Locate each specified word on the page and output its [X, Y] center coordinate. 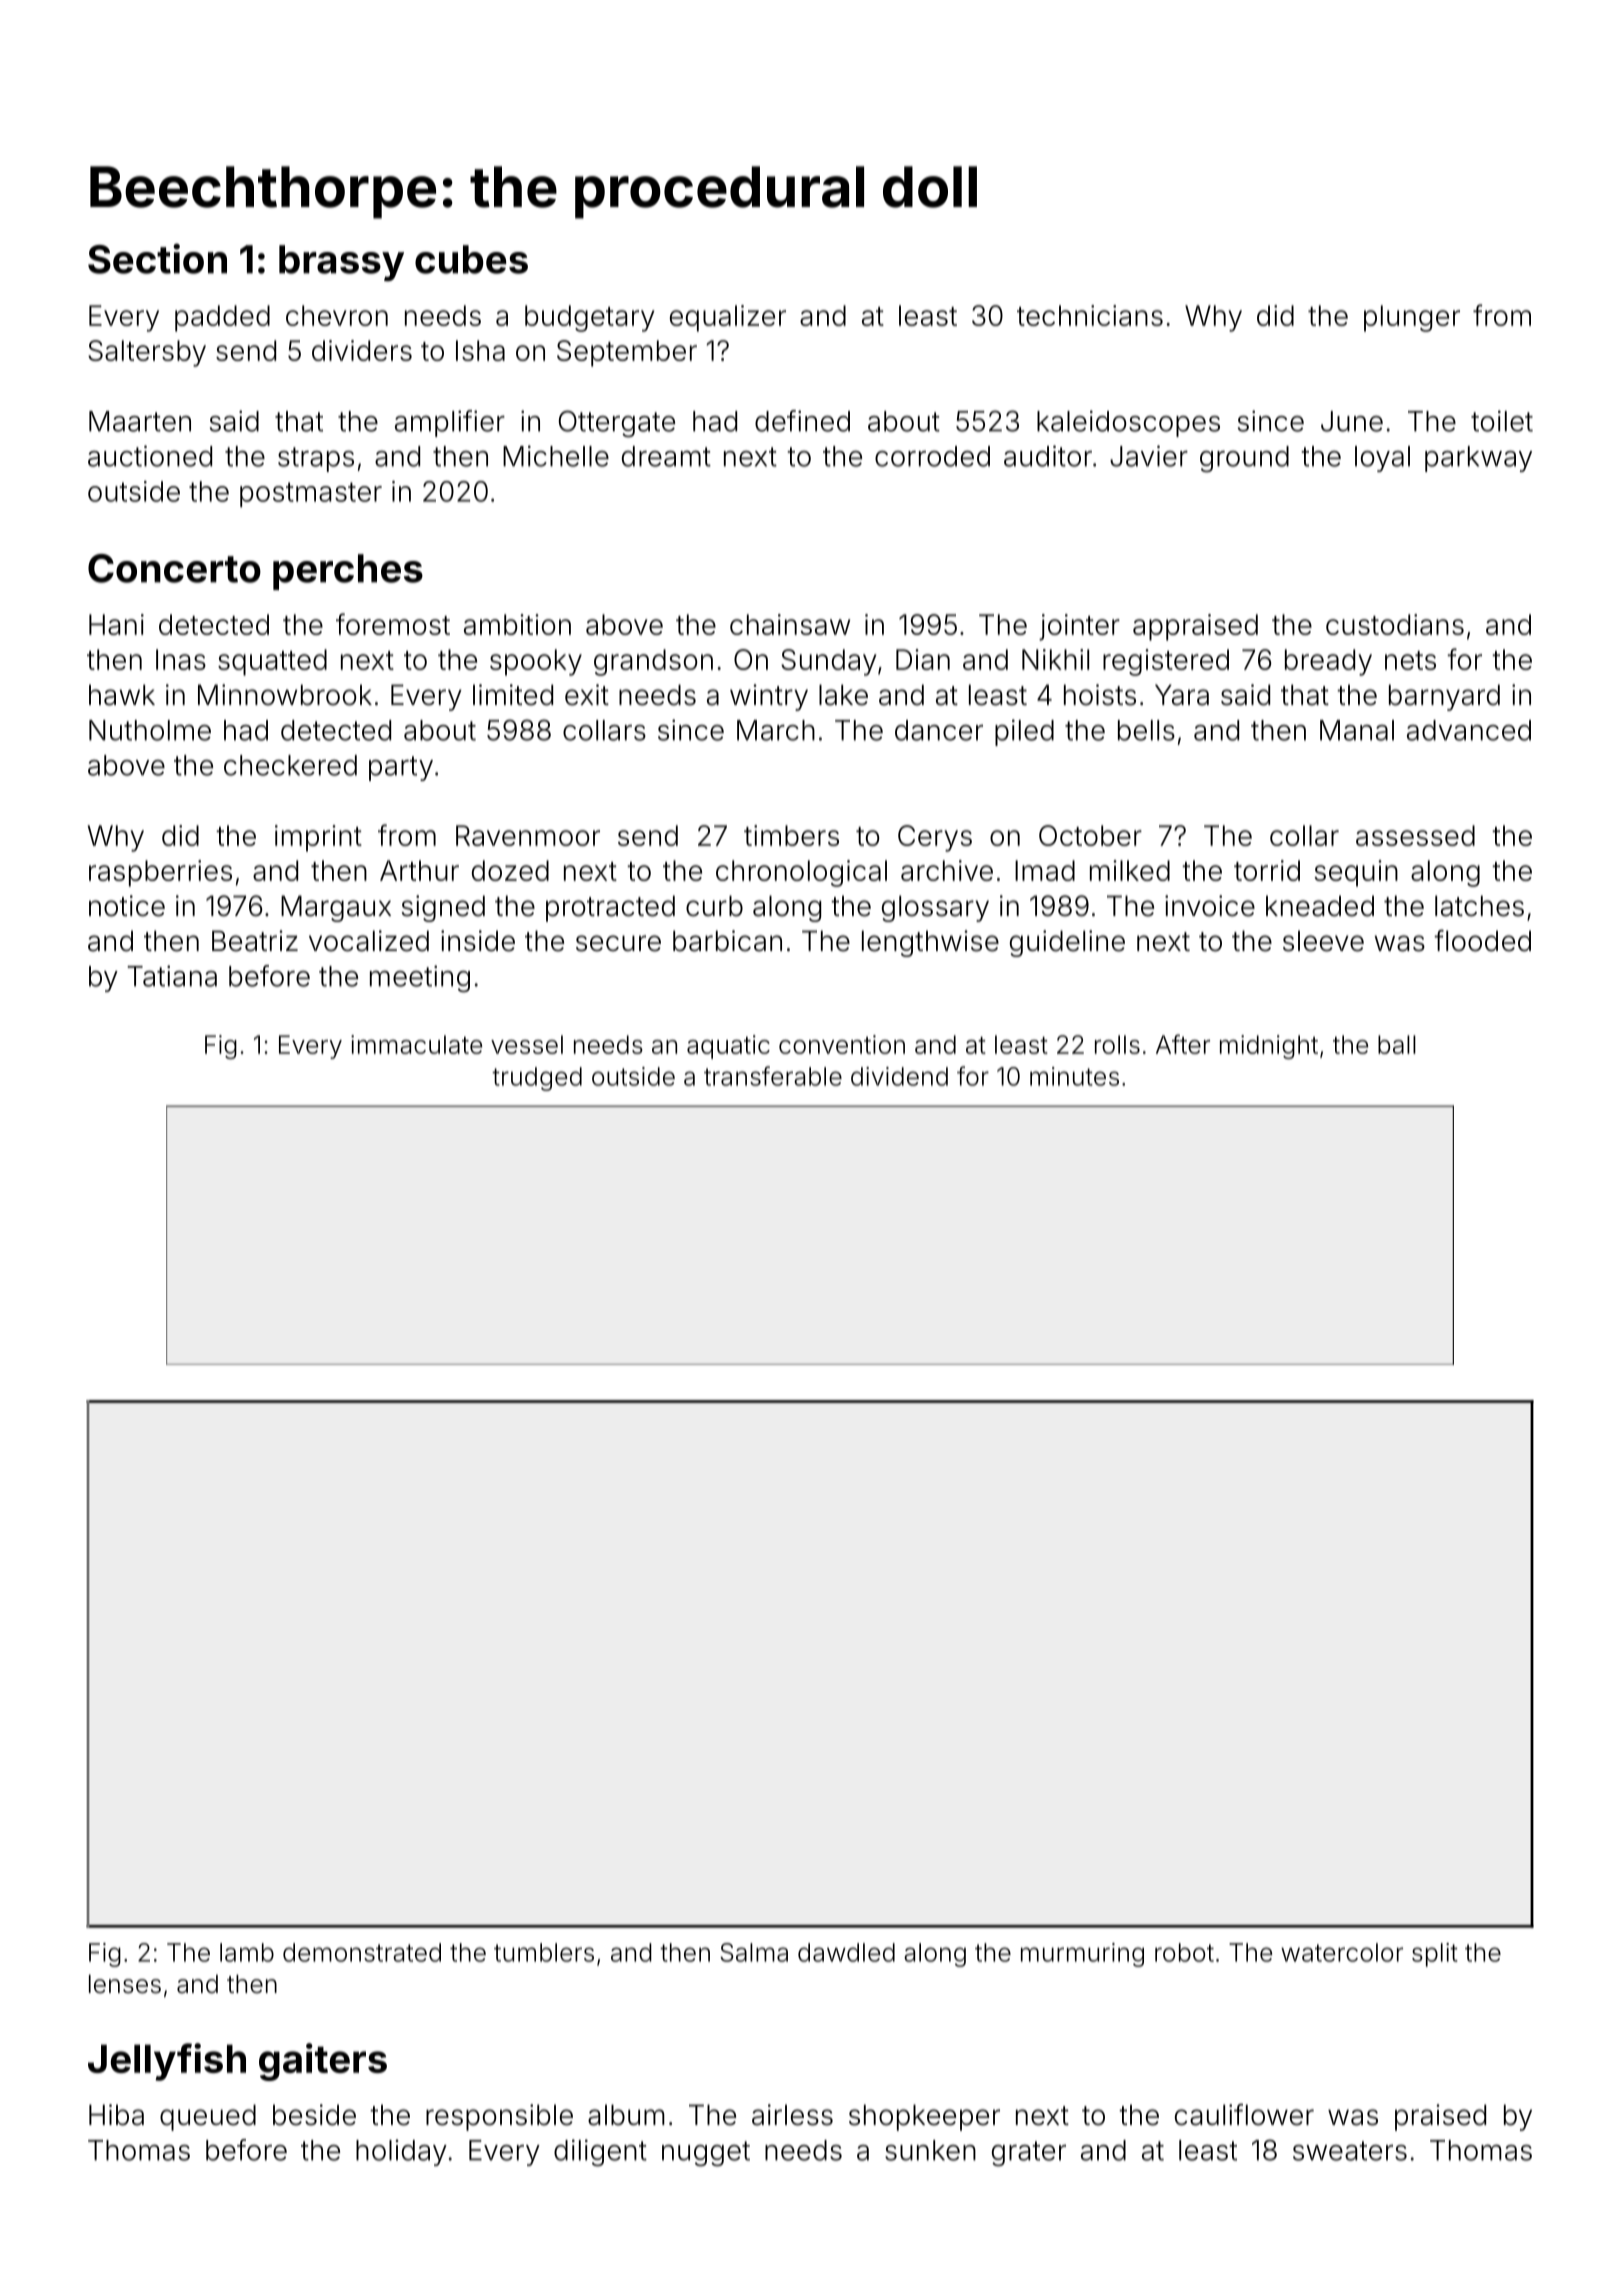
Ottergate [617, 424]
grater [1029, 2154]
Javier [1149, 456]
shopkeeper [924, 2117]
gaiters [323, 2062]
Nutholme [150, 730]
